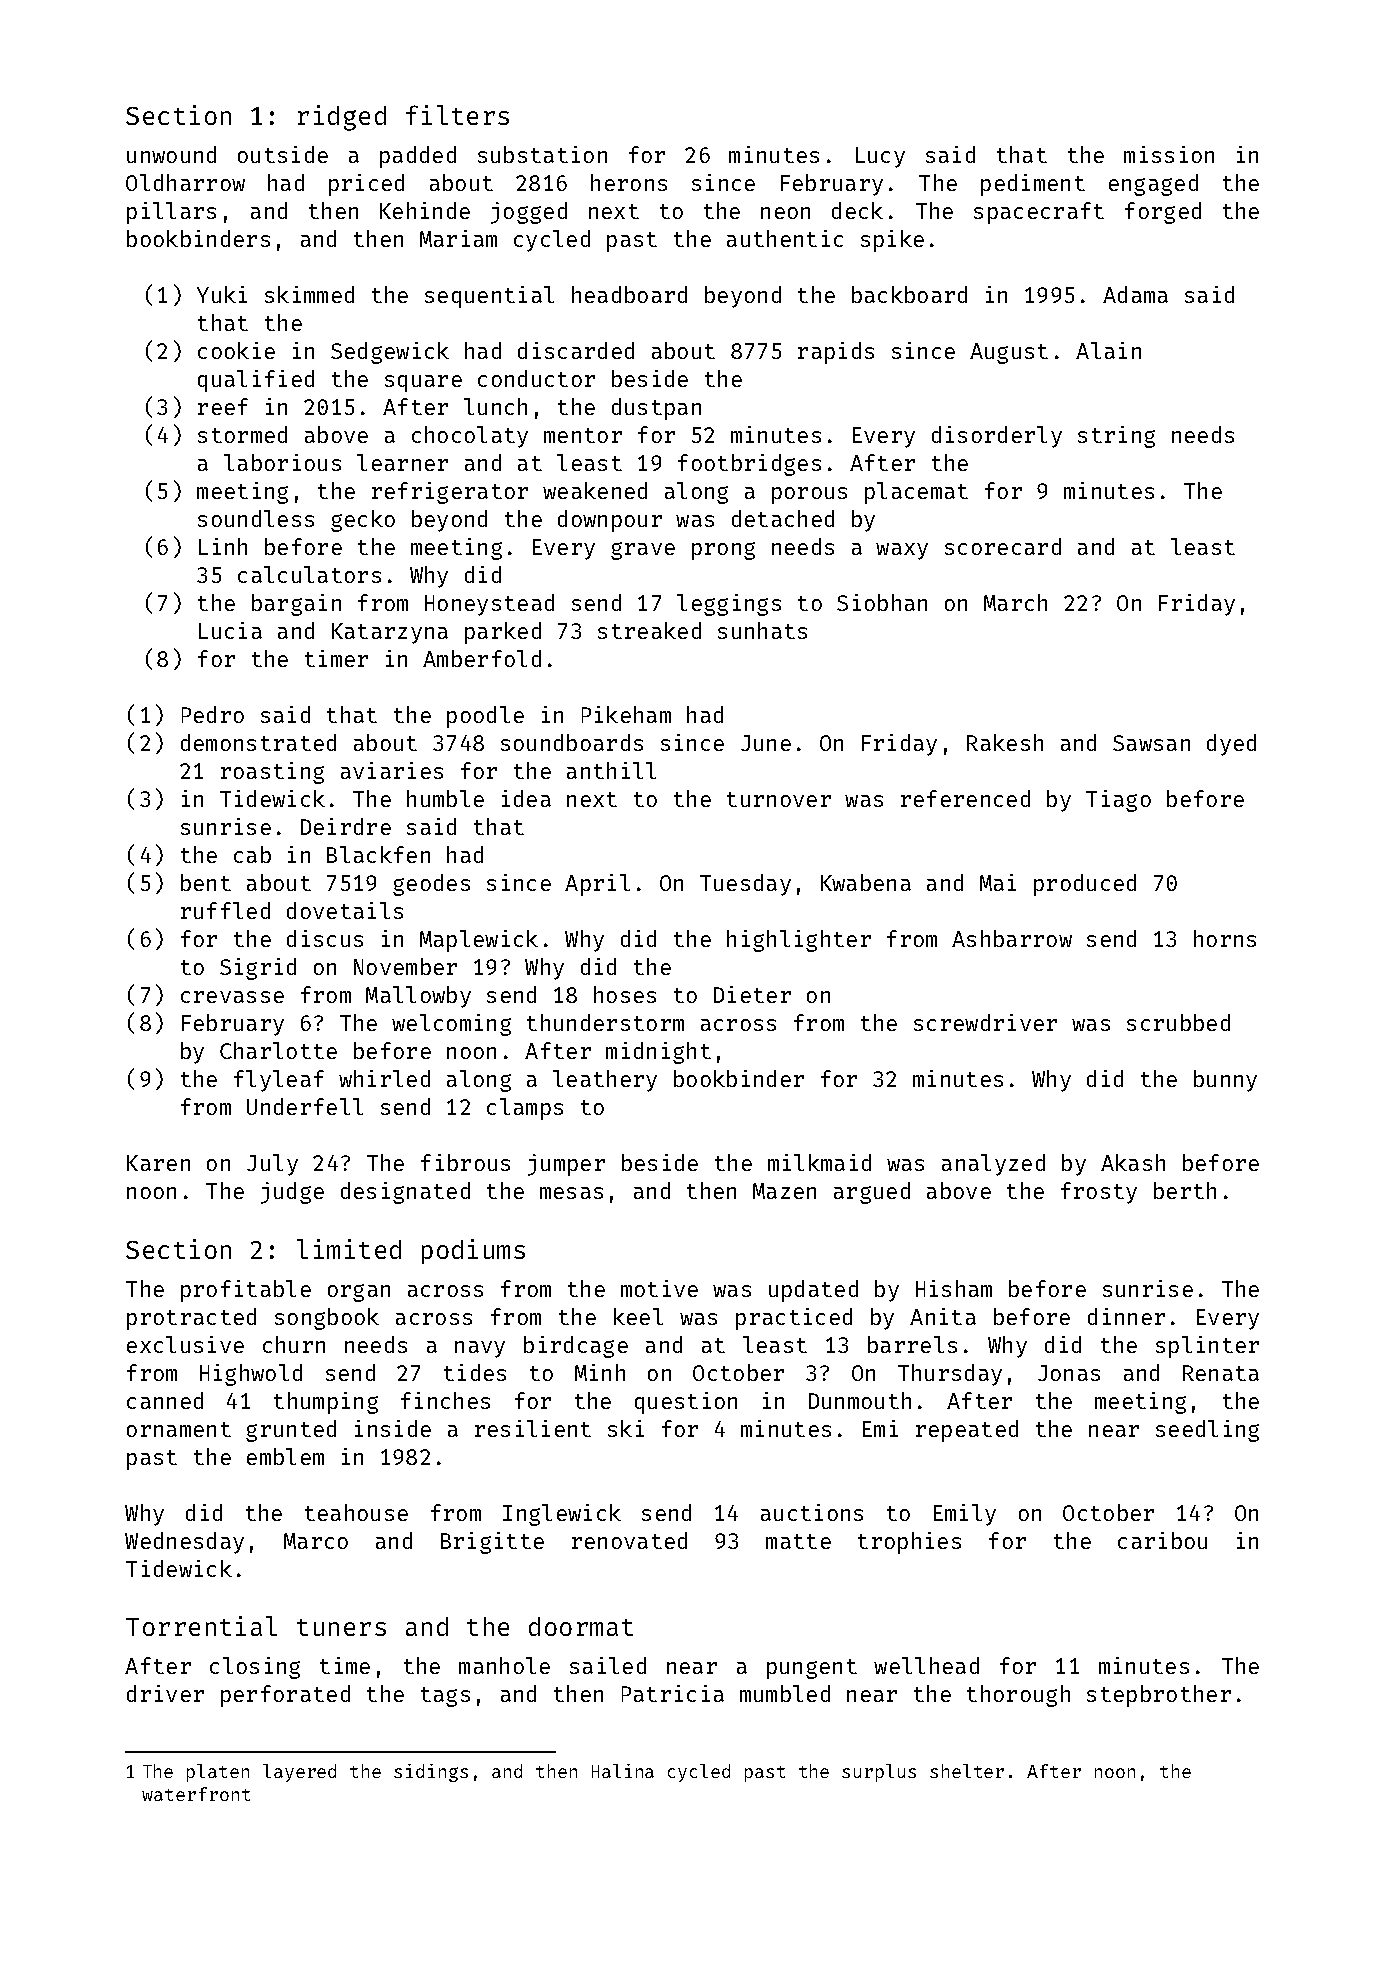  I want to click on herons, so click(629, 182).
